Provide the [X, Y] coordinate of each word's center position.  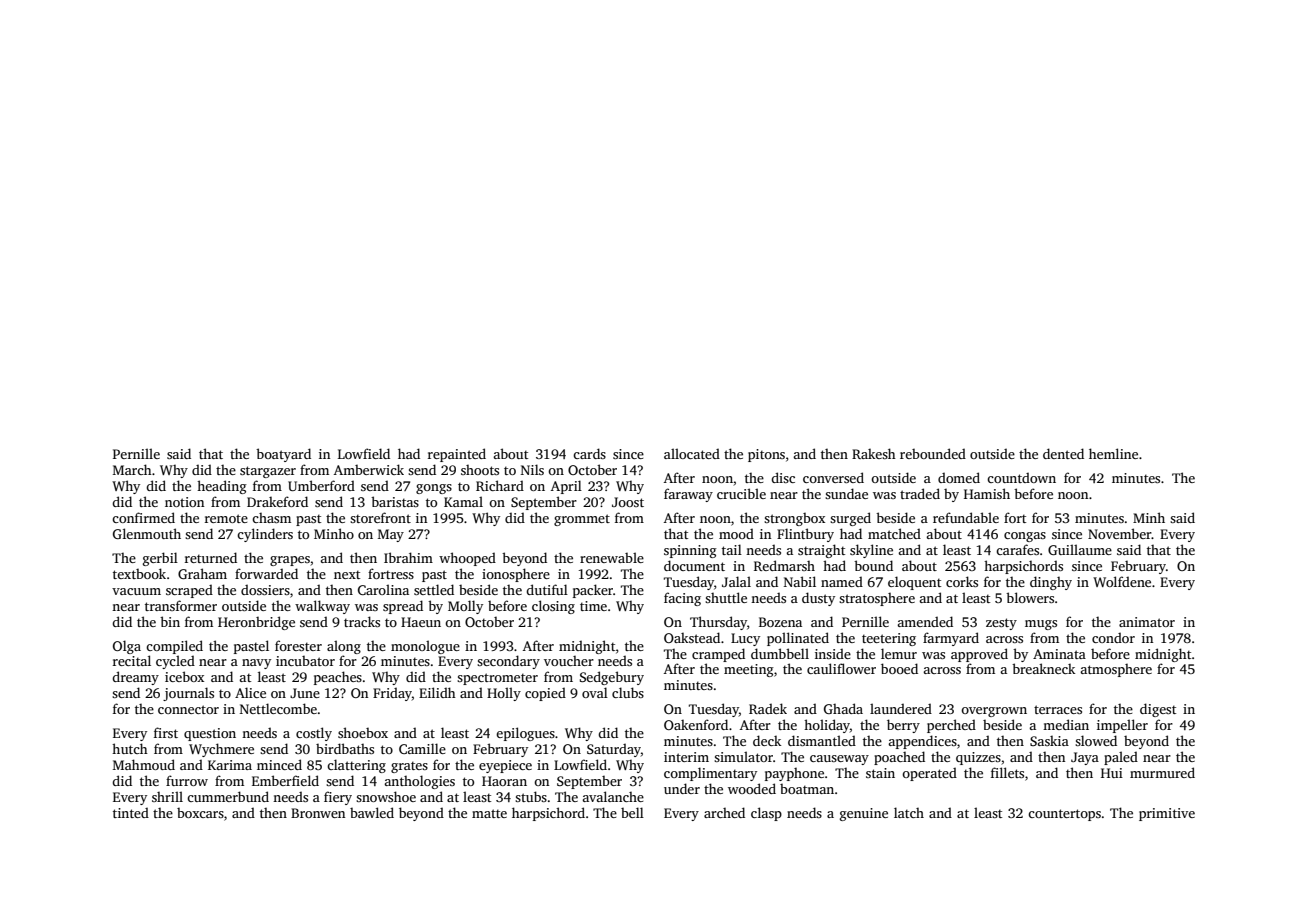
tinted [131, 812]
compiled [174, 647]
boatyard [283, 455]
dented [1063, 453]
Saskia [1049, 741]
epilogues [525, 734]
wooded [752, 788]
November [1120, 533]
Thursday [718, 623]
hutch [130, 748]
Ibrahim [408, 557]
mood [736, 533]
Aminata [1059, 654]
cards [589, 453]
